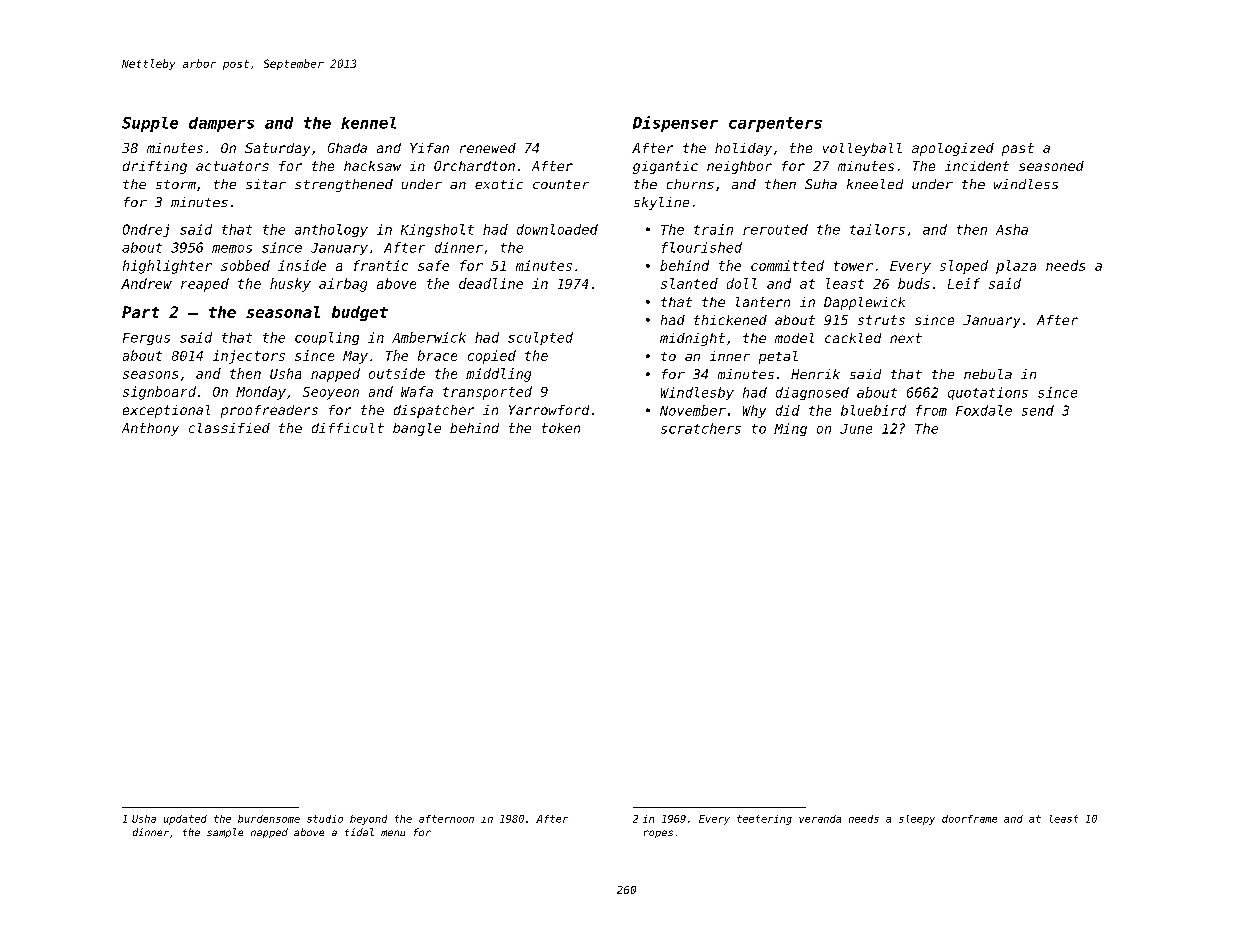 This image has height=952, width=1233. What do you see at coordinates (658, 834) in the image?
I see `ropes` at bounding box center [658, 834].
